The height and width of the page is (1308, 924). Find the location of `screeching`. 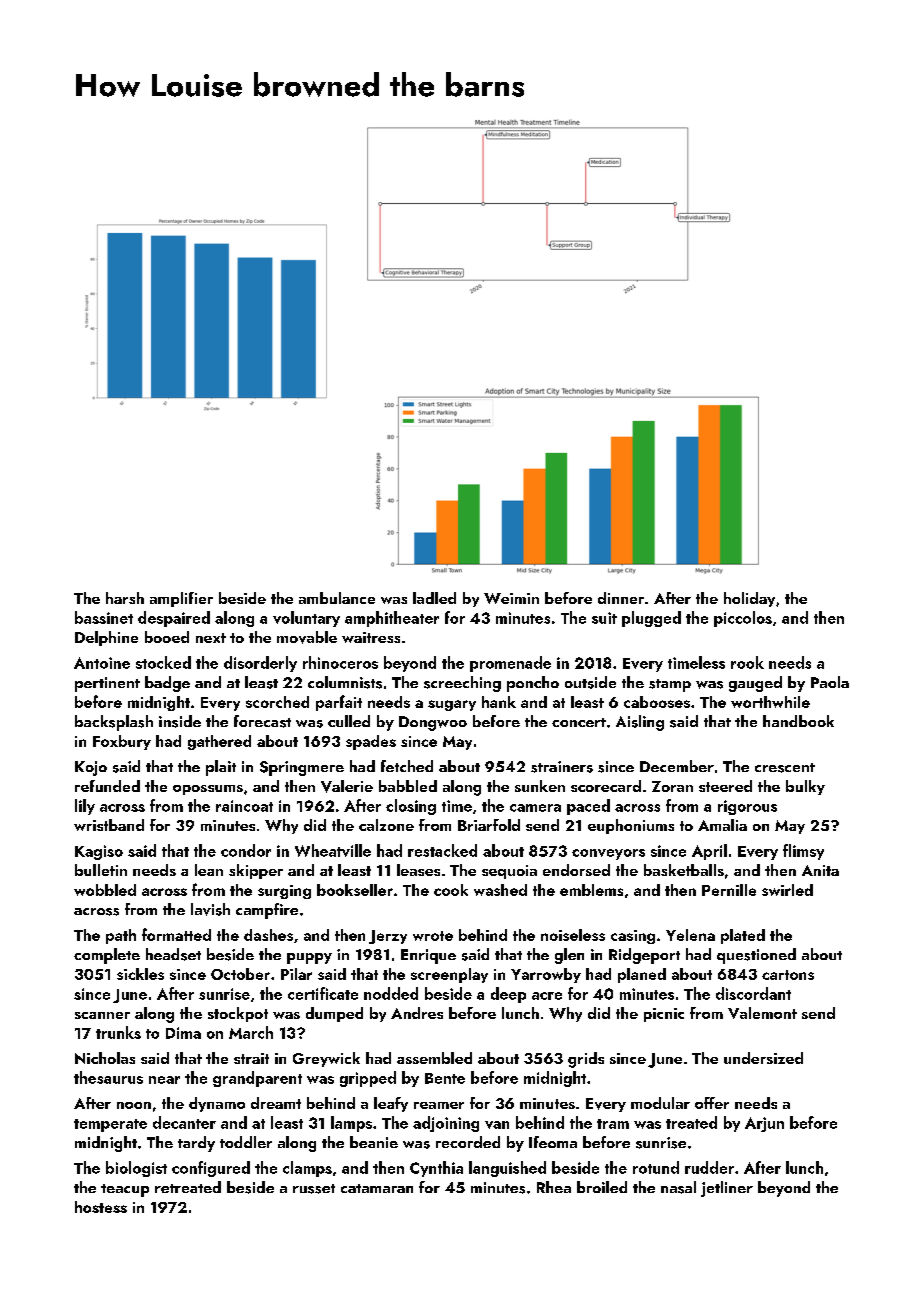

screeching is located at coordinates (462, 684).
